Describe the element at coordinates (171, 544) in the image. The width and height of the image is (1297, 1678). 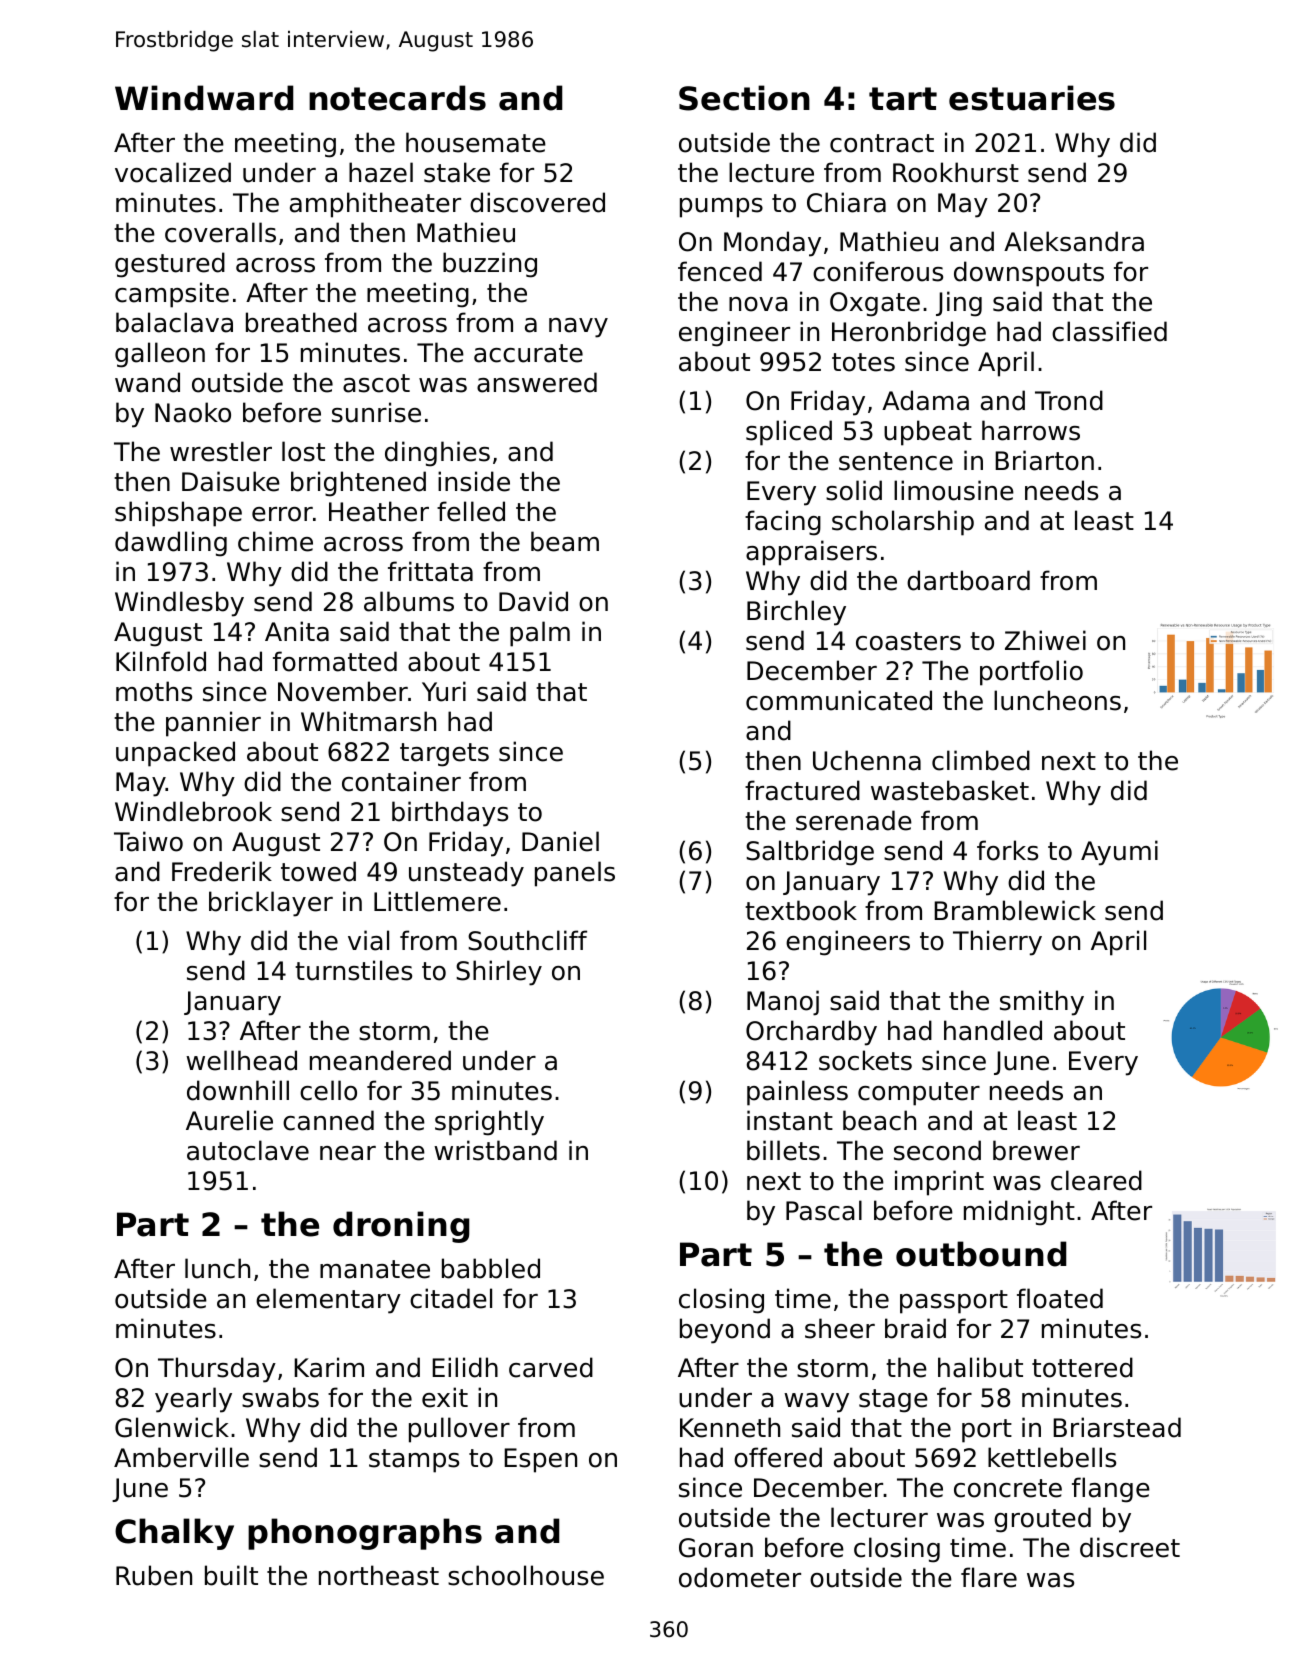
I see `dawdling` at that location.
